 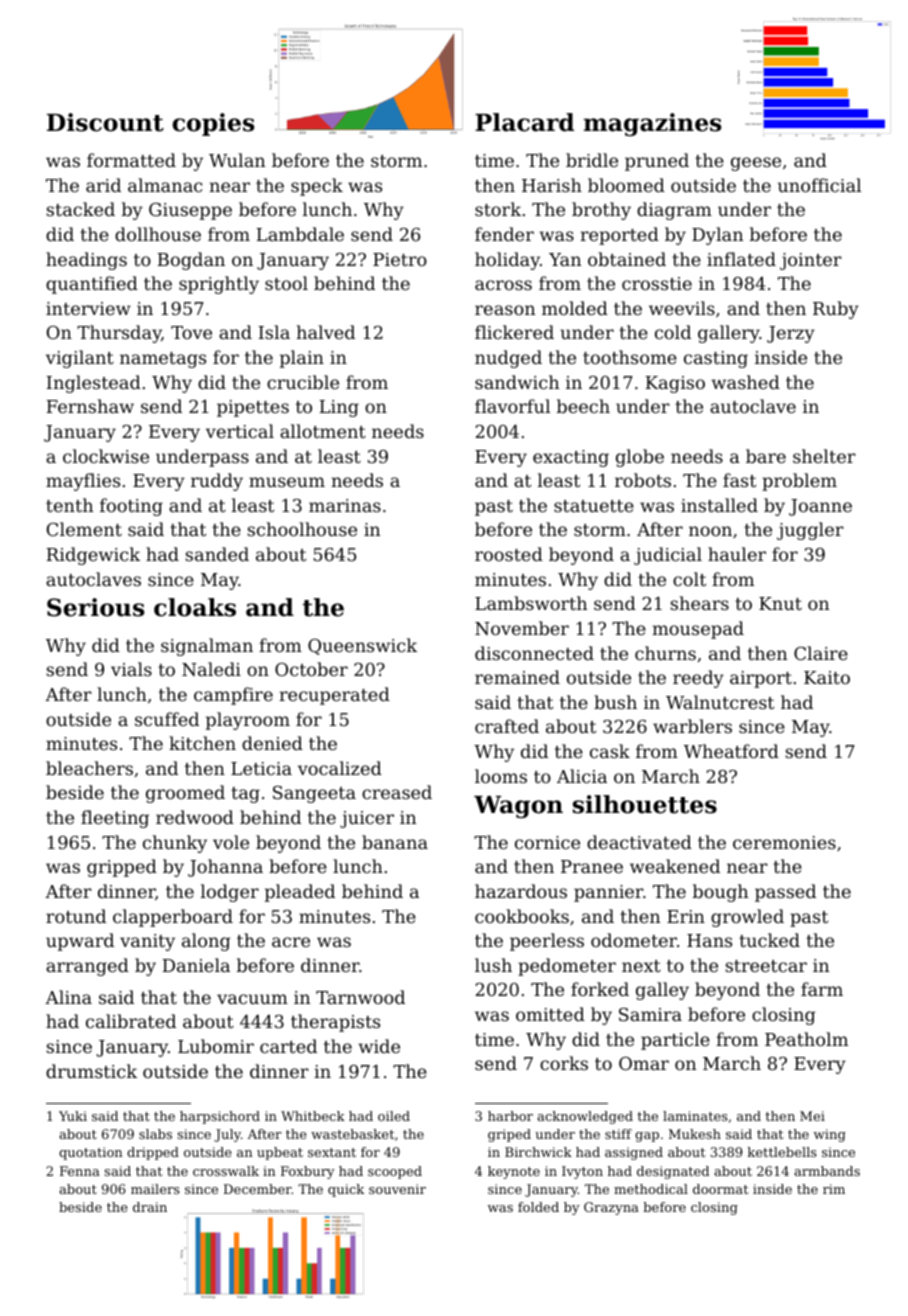 I want to click on crafted, so click(x=507, y=726).
